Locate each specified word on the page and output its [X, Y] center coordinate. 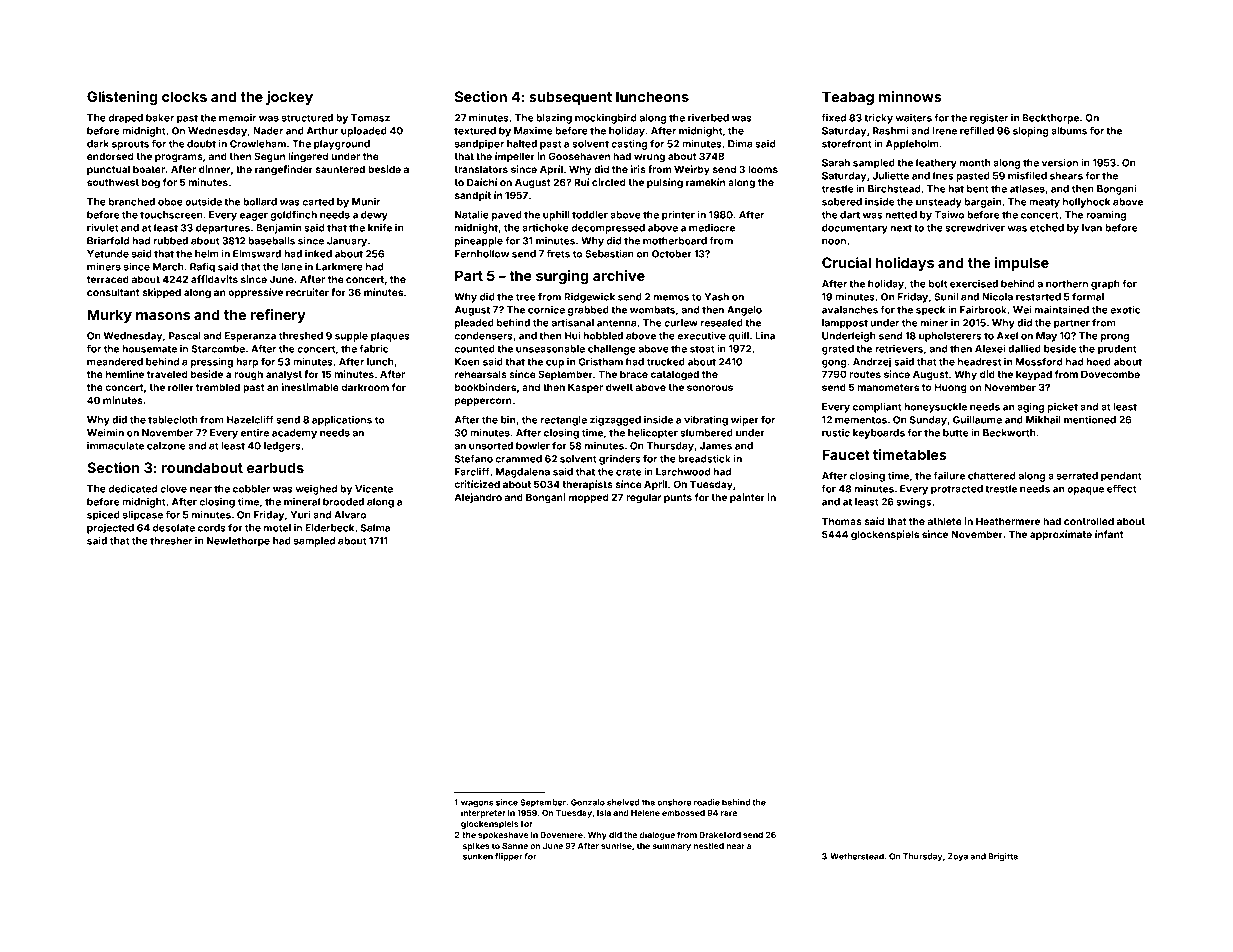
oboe [170, 202]
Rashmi [890, 131]
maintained [1062, 310]
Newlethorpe [238, 542]
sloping [1031, 132]
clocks [184, 96]
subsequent [570, 98]
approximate [1061, 535]
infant [1109, 534]
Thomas [842, 521]
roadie [707, 802]
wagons [477, 804]
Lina [765, 336]
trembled [218, 387]
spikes [476, 846]
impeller [515, 157]
